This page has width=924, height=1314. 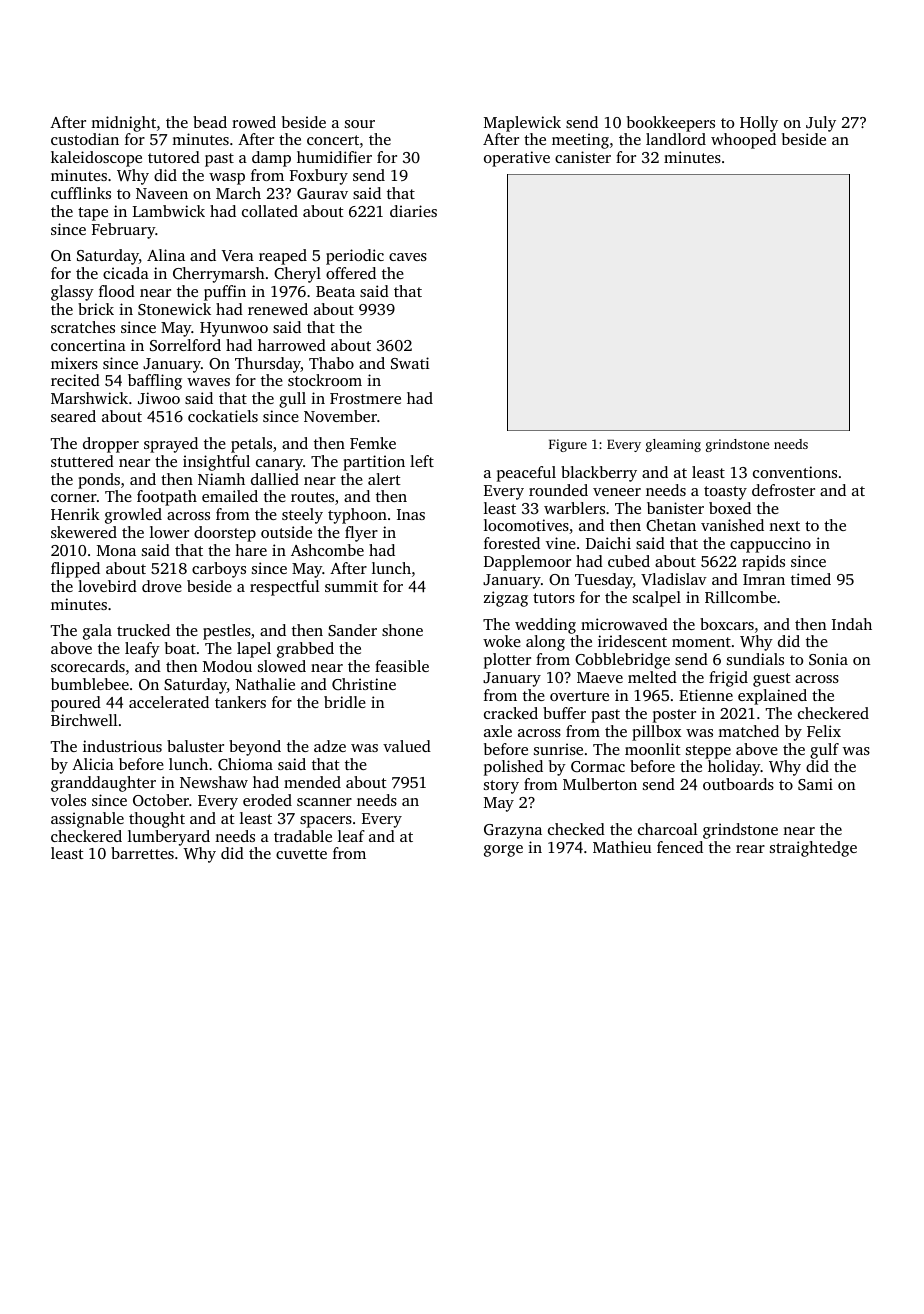 What do you see at coordinates (334, 157) in the page?
I see `humidifier` at bounding box center [334, 157].
